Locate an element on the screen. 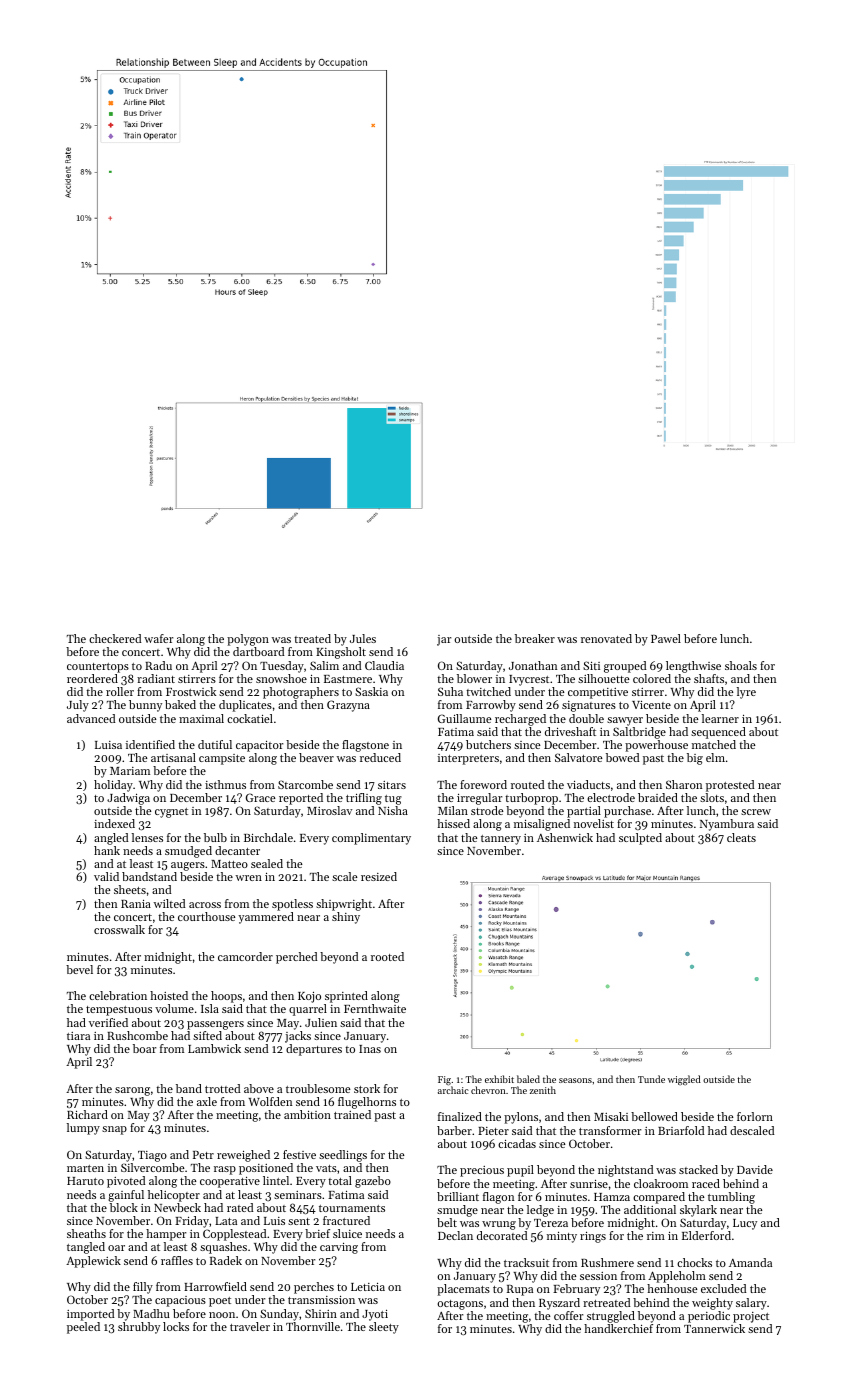 This screenshot has width=849, height=1400. Grazyna is located at coordinates (348, 706).
